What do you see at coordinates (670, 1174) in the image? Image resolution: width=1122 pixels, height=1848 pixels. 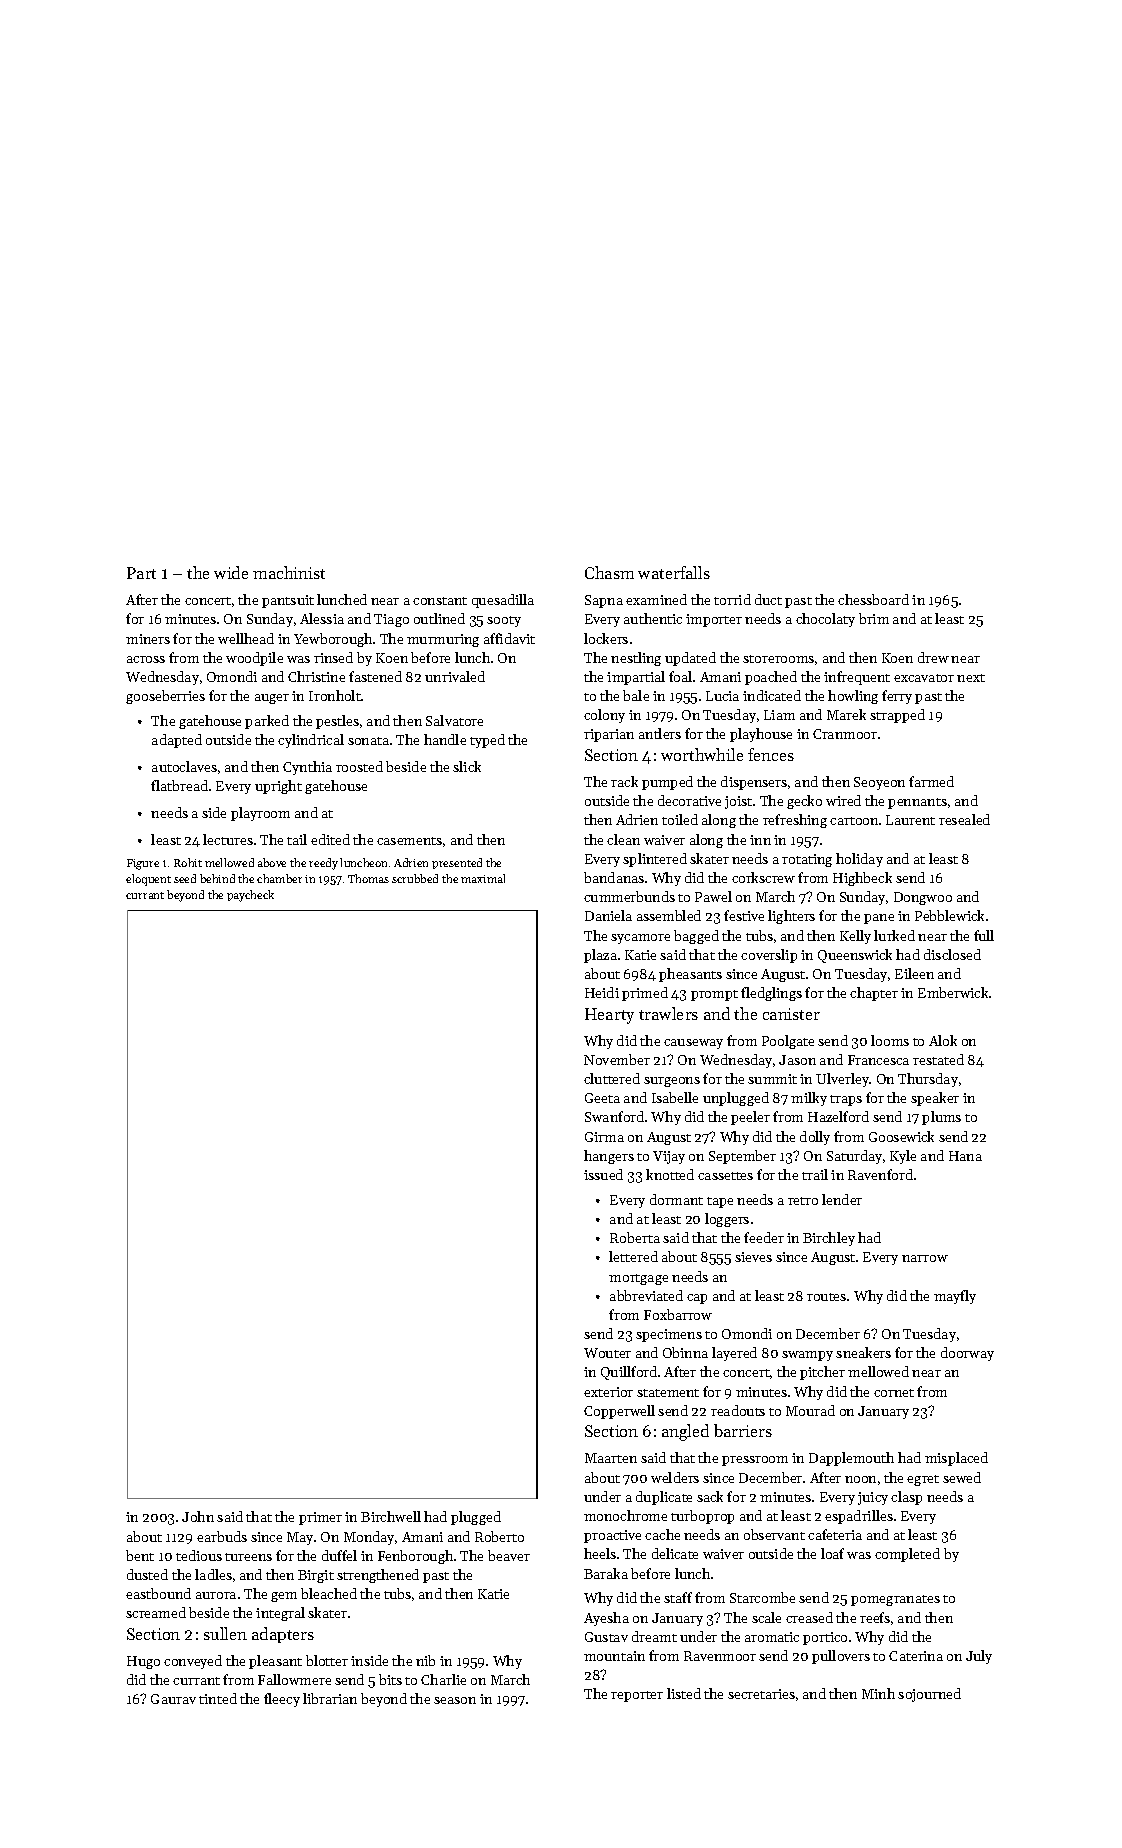 I see `knotted` at bounding box center [670, 1174].
